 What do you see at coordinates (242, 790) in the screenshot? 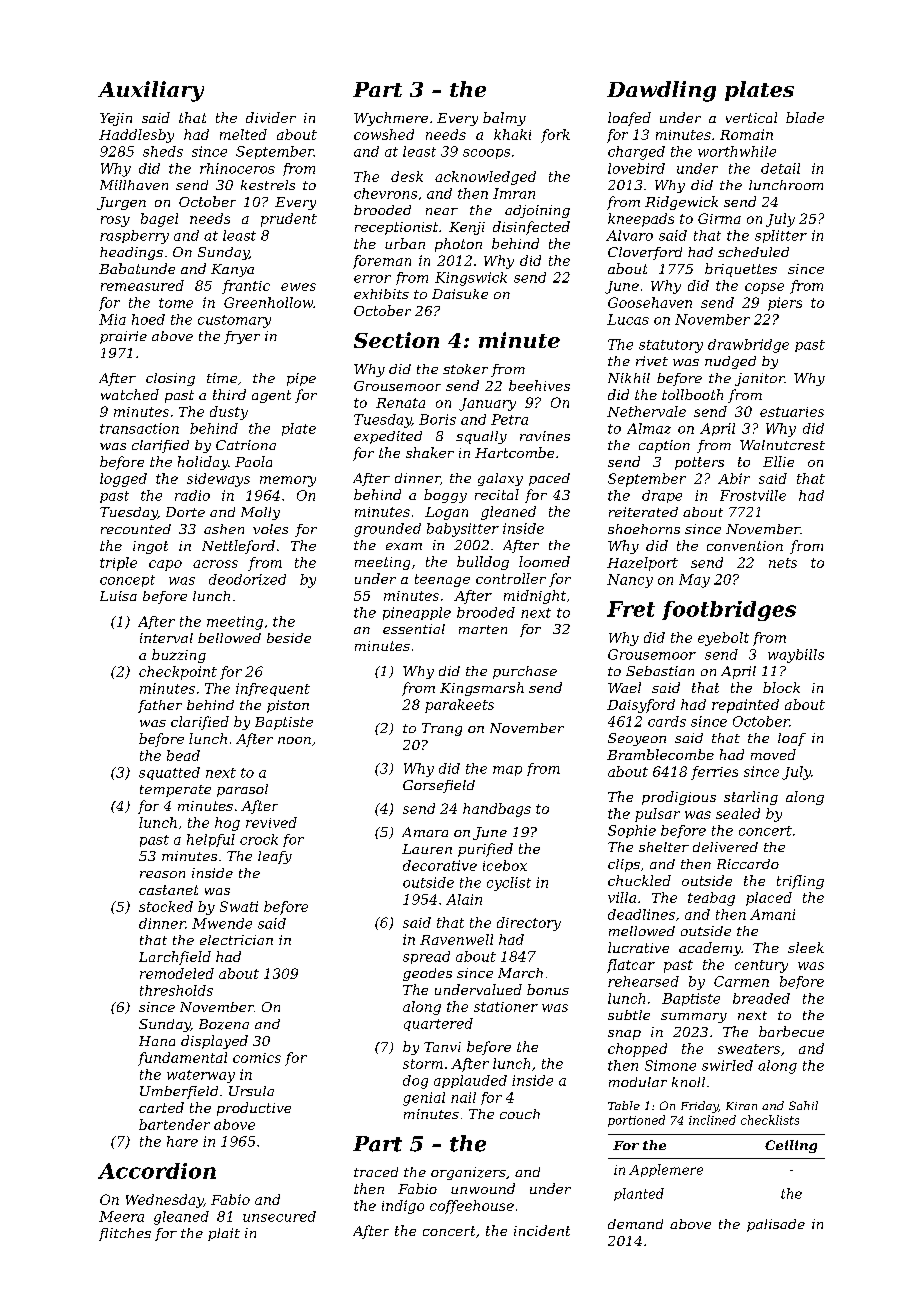
I see `parasol` at bounding box center [242, 790].
